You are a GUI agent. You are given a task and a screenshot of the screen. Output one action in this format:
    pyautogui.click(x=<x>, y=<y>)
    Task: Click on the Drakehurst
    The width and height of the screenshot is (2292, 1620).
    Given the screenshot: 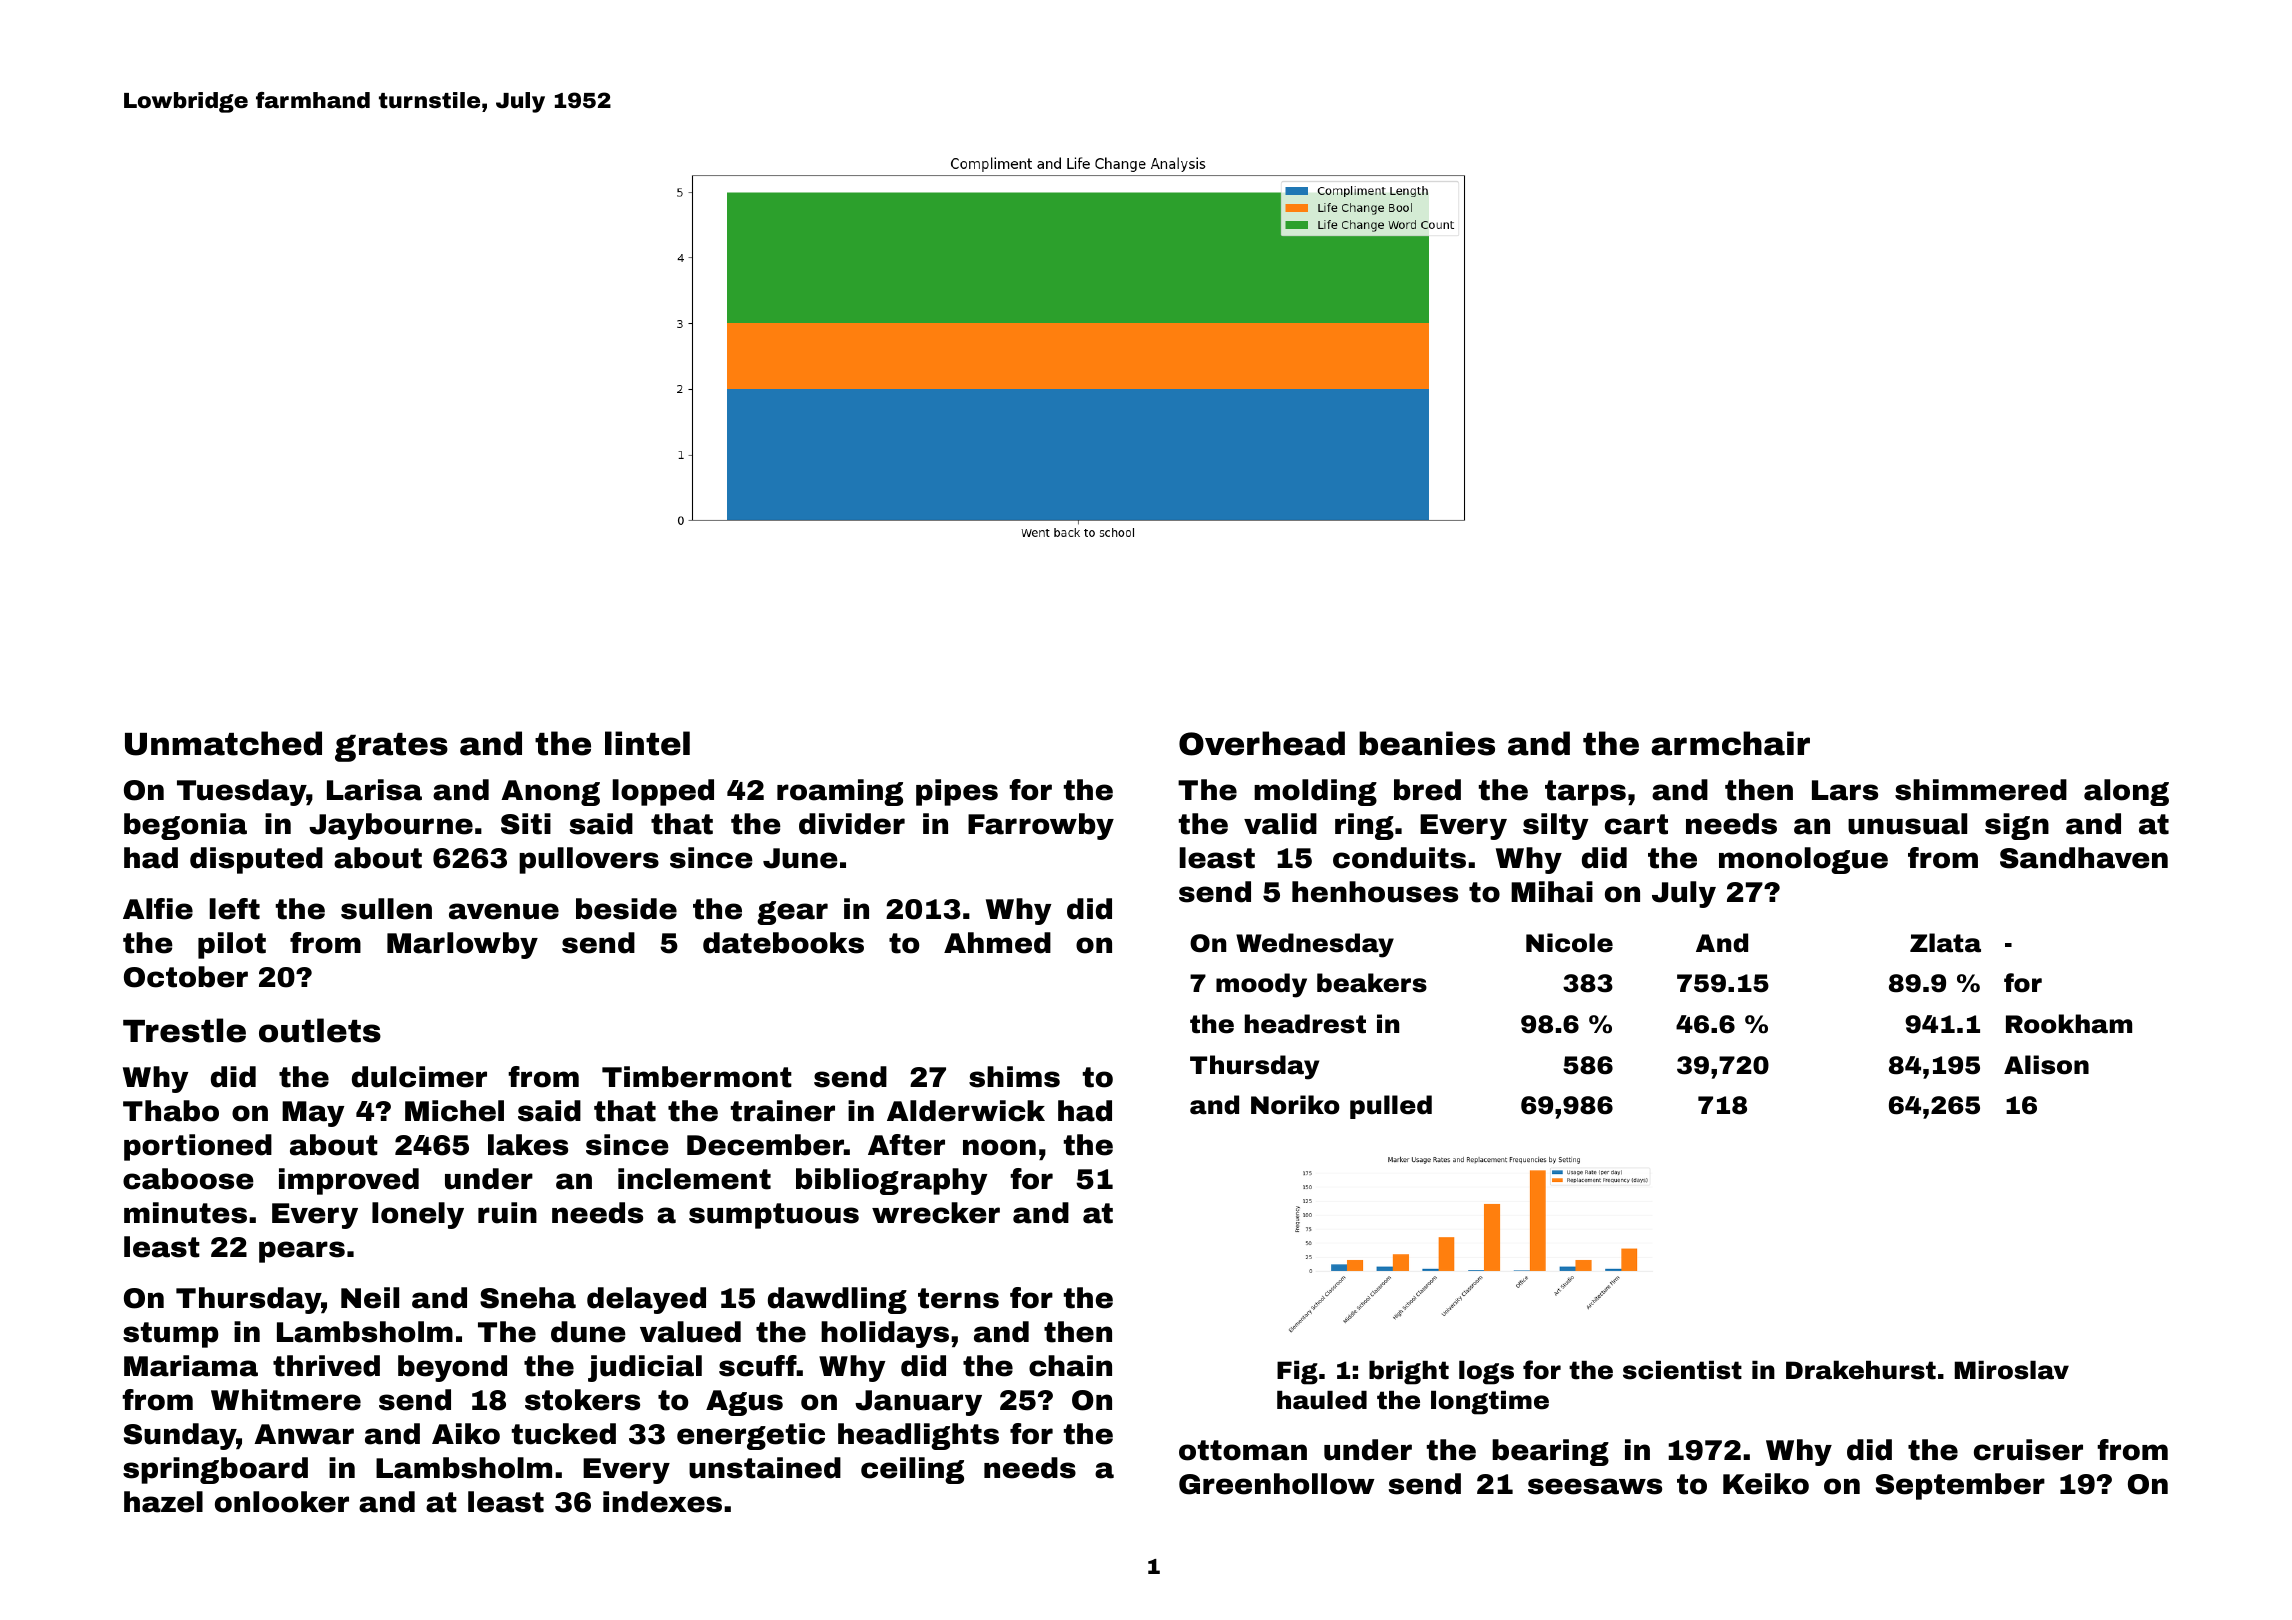 What is the action you would take?
    pyautogui.click(x=1861, y=1370)
